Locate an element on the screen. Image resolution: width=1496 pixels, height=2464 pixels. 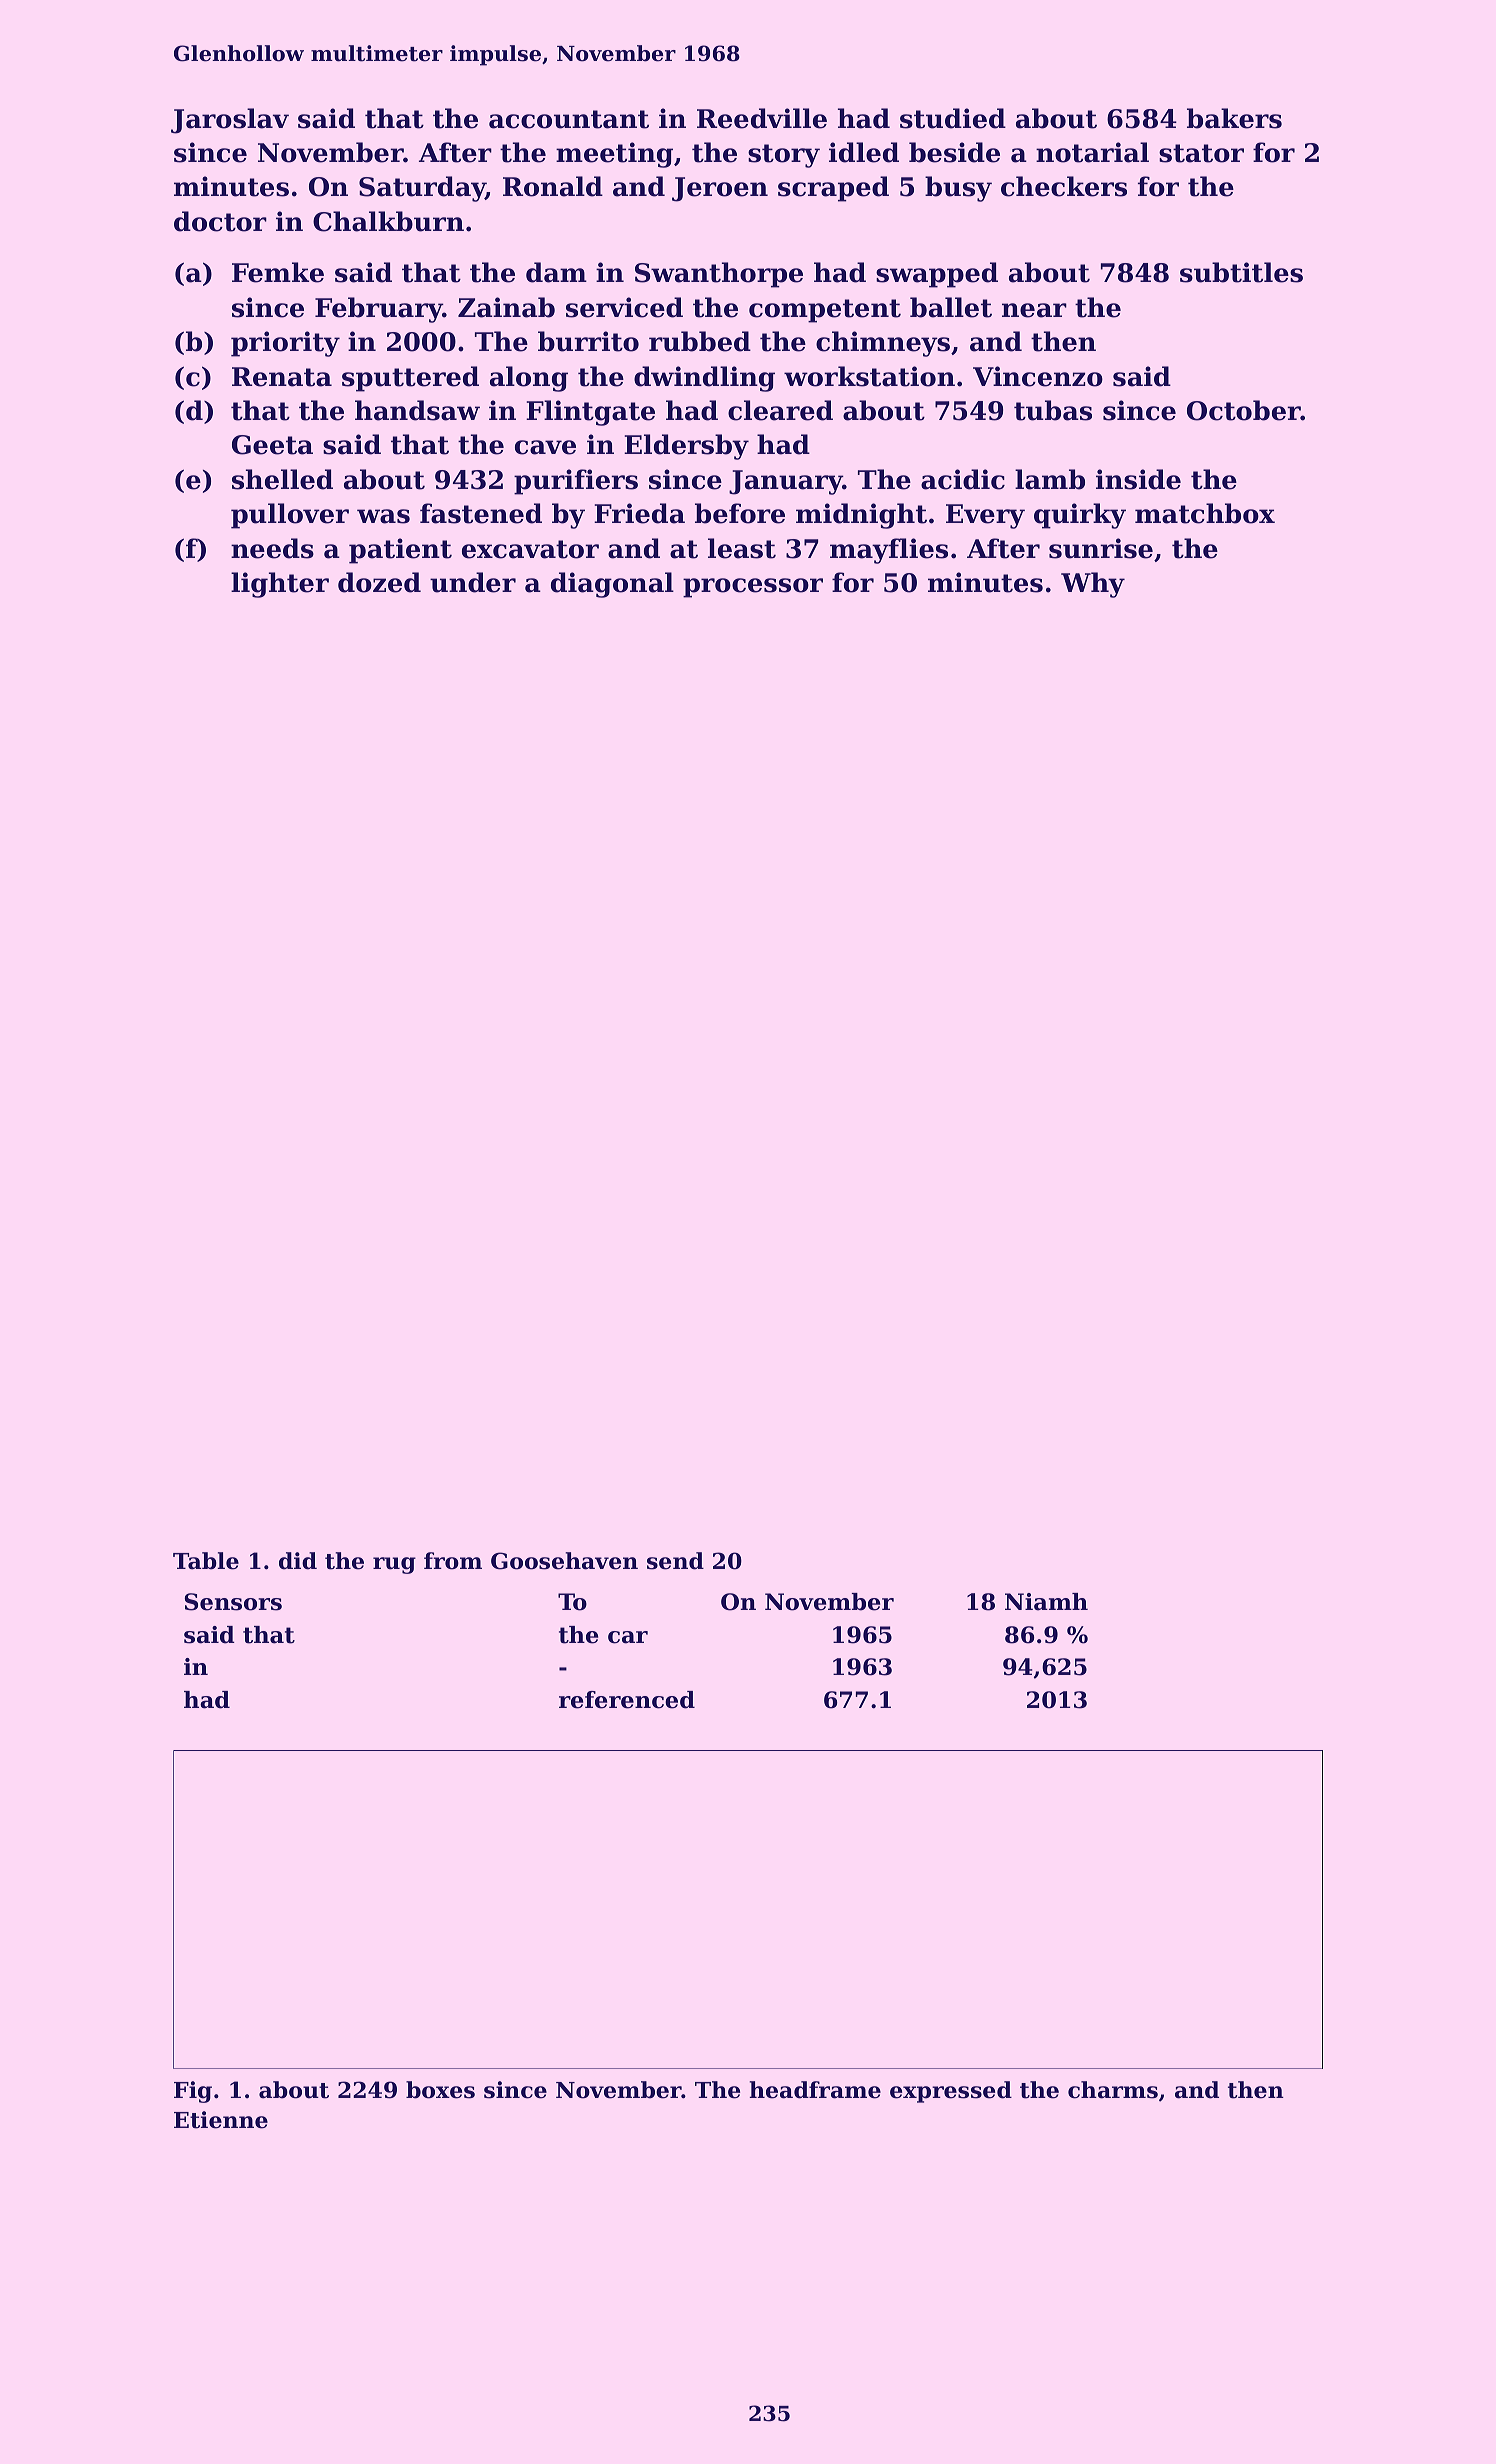
subtitles is located at coordinates (1241, 272).
